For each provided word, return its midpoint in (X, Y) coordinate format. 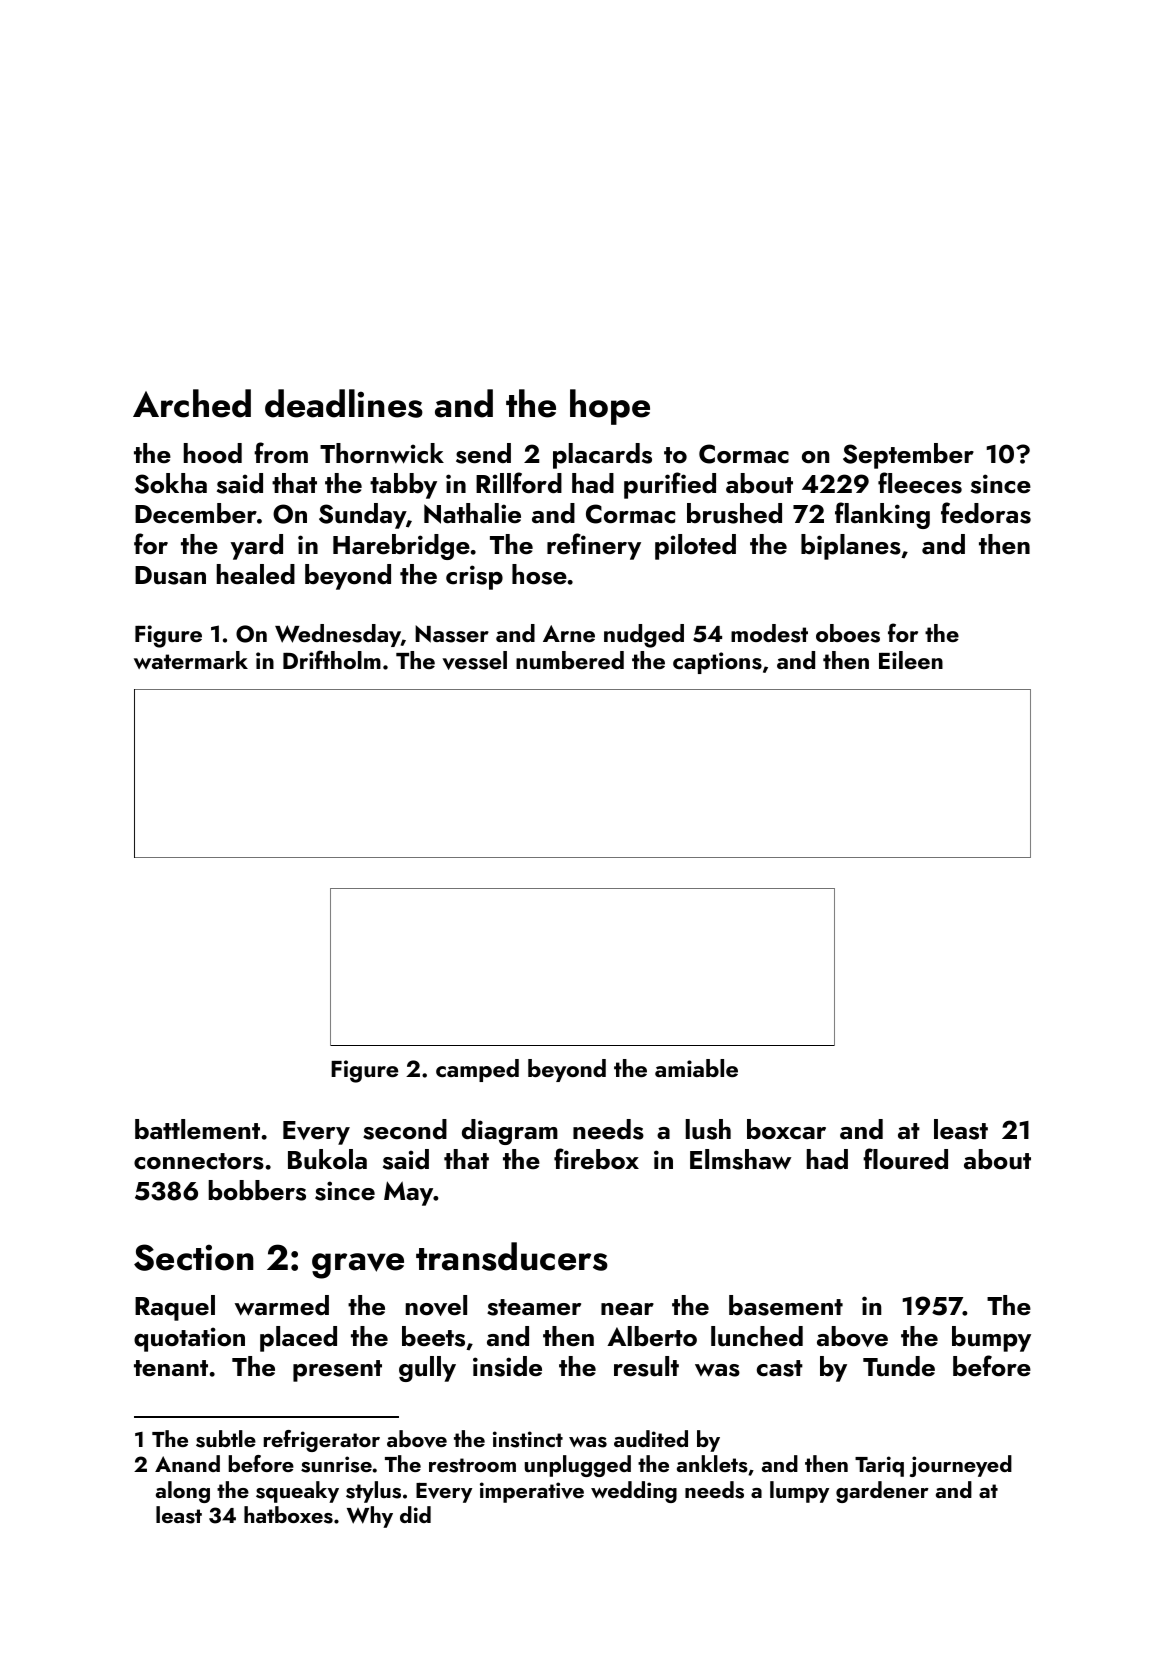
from (281, 453)
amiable (696, 1068)
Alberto (652, 1336)
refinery (594, 546)
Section (194, 1257)
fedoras (986, 513)
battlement (197, 1129)
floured (905, 1159)
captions (717, 663)
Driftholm (332, 659)
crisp (474, 577)
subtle (226, 1439)
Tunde (899, 1366)
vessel (474, 660)
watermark (191, 660)
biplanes (851, 547)
